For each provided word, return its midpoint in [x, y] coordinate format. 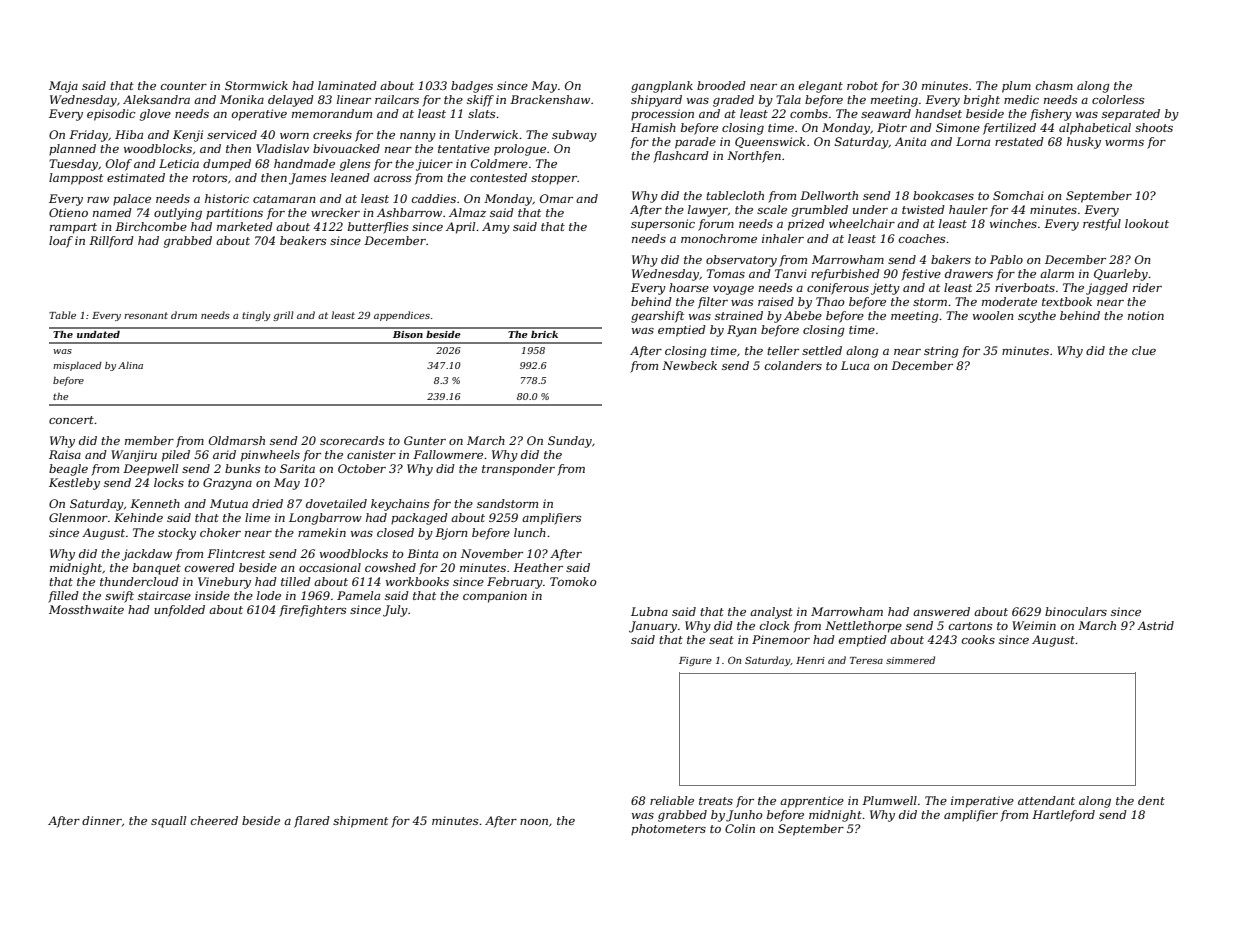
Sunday [570, 442]
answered [941, 611]
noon [534, 822]
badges [472, 87]
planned [72, 150]
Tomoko [573, 581]
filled [63, 597]
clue [1144, 350]
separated [1131, 115]
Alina [130, 365]
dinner [102, 820]
